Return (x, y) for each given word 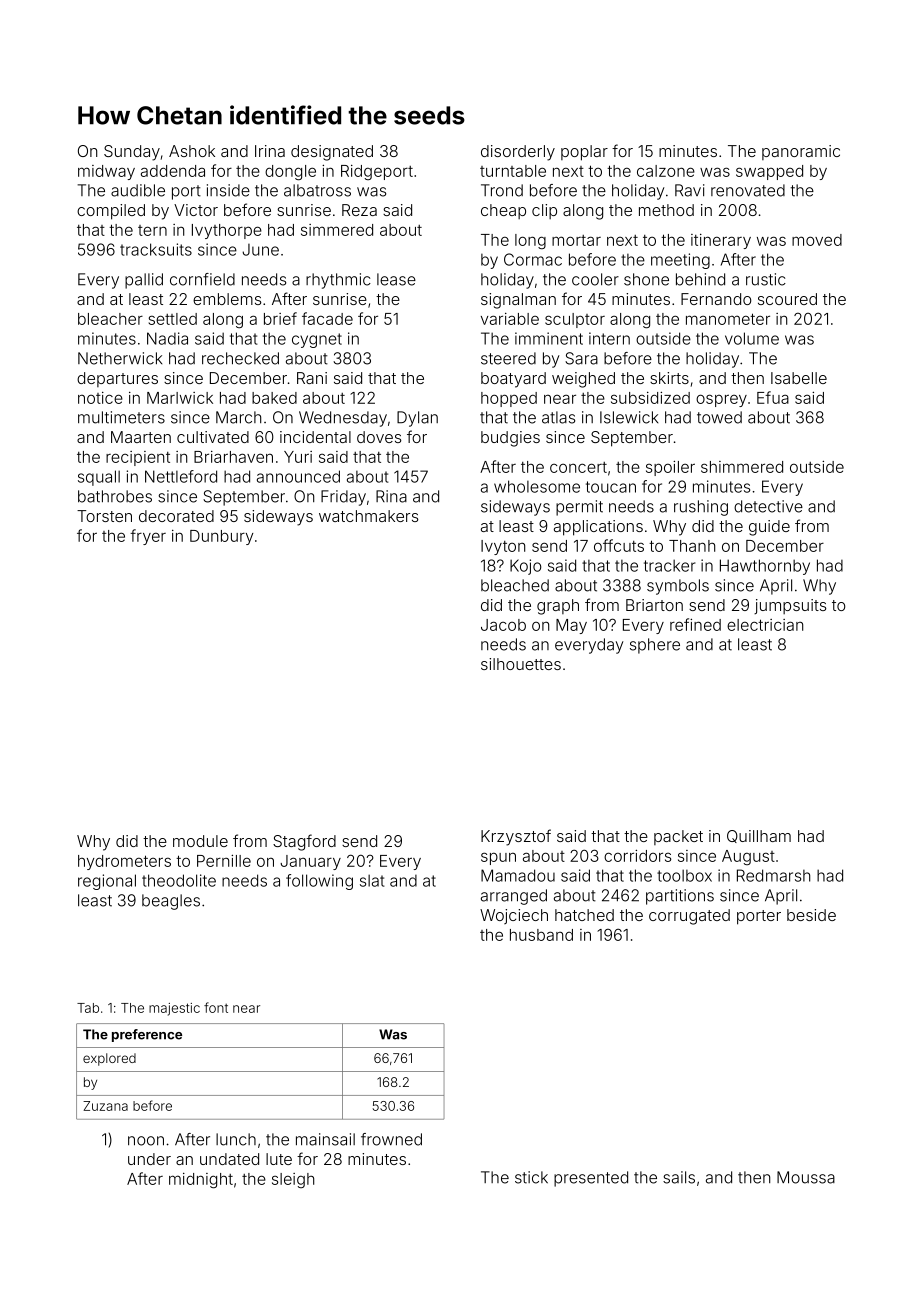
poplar (584, 153)
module (200, 841)
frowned (391, 1139)
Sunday (132, 153)
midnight (201, 1181)
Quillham (759, 836)
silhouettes (521, 664)
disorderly (518, 153)
